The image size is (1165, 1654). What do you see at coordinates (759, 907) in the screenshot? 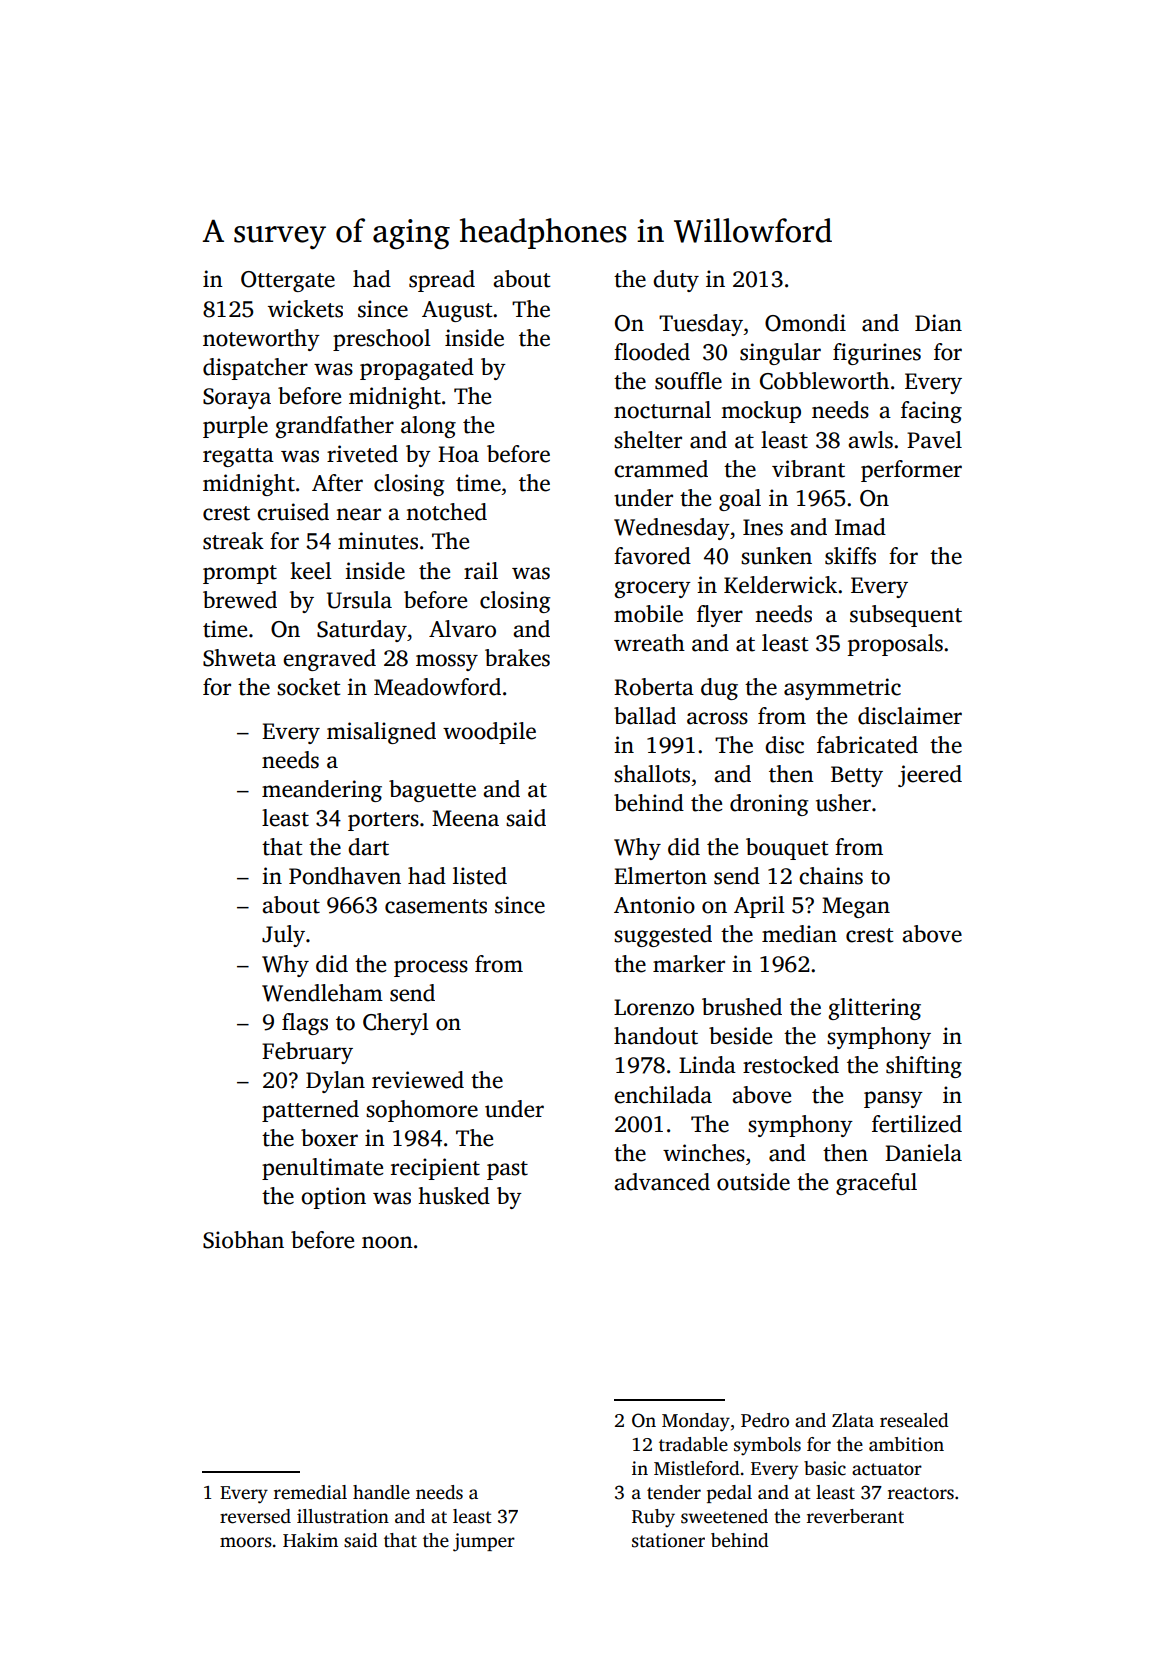
I see `April` at bounding box center [759, 907].
